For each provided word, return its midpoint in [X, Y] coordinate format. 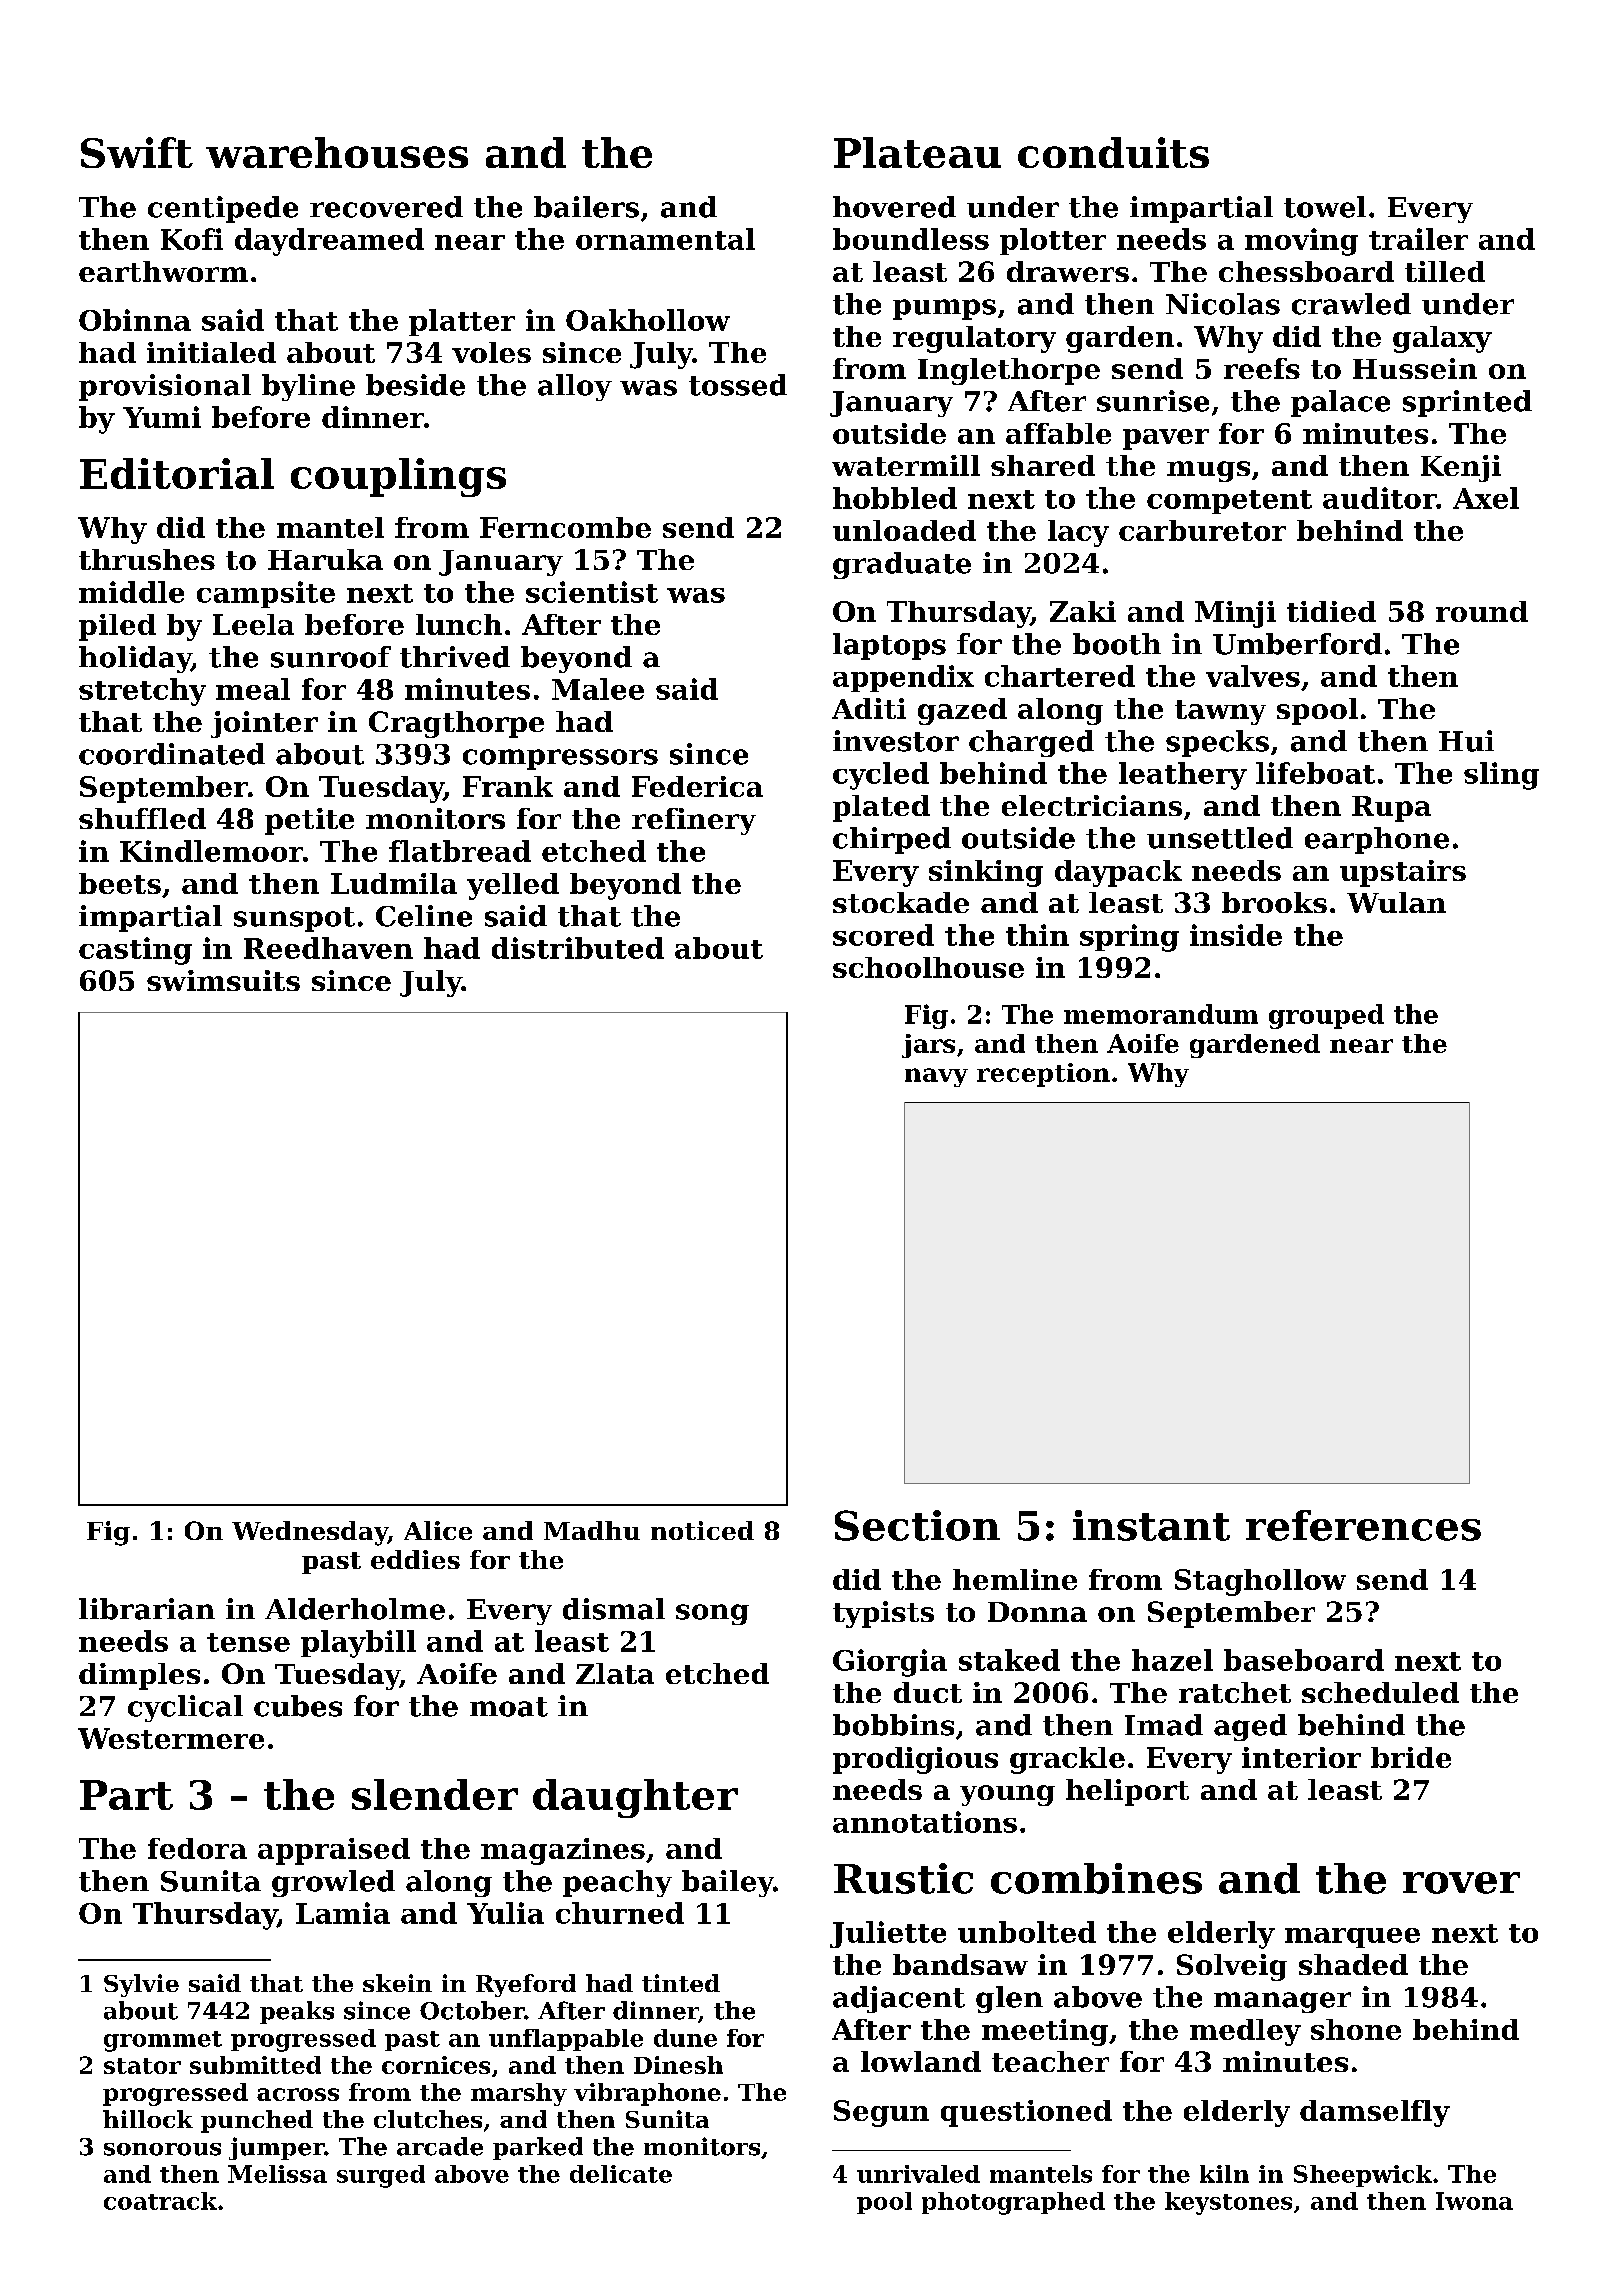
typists [883, 1614]
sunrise [1153, 401]
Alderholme [355, 1609]
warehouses [337, 152]
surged [381, 2176]
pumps [944, 309]
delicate [621, 2174]
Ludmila [394, 883]
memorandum [1161, 1014]
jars [928, 1046]
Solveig [1232, 1967]
